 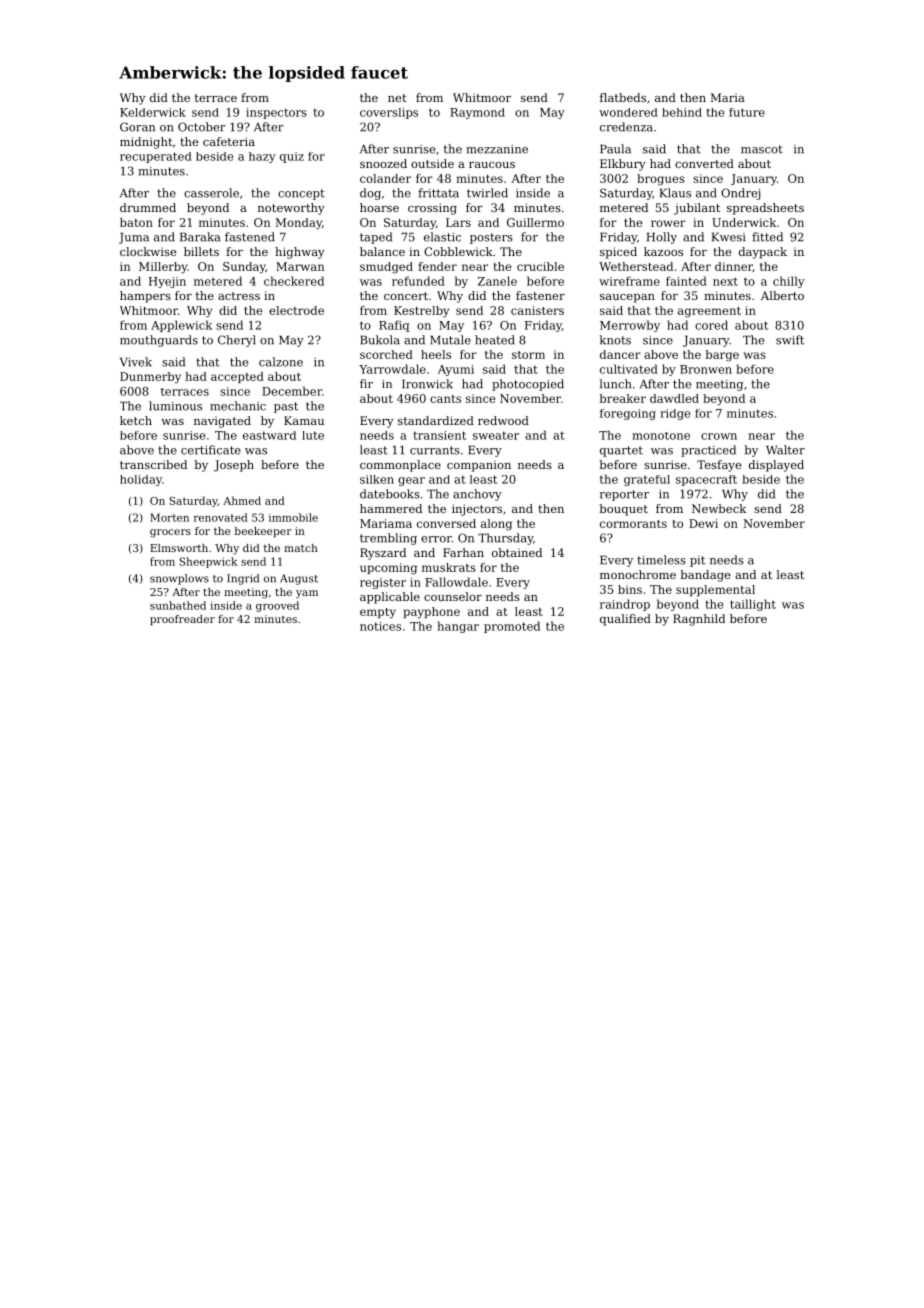 What do you see at coordinates (175, 406) in the document?
I see `luminous` at bounding box center [175, 406].
